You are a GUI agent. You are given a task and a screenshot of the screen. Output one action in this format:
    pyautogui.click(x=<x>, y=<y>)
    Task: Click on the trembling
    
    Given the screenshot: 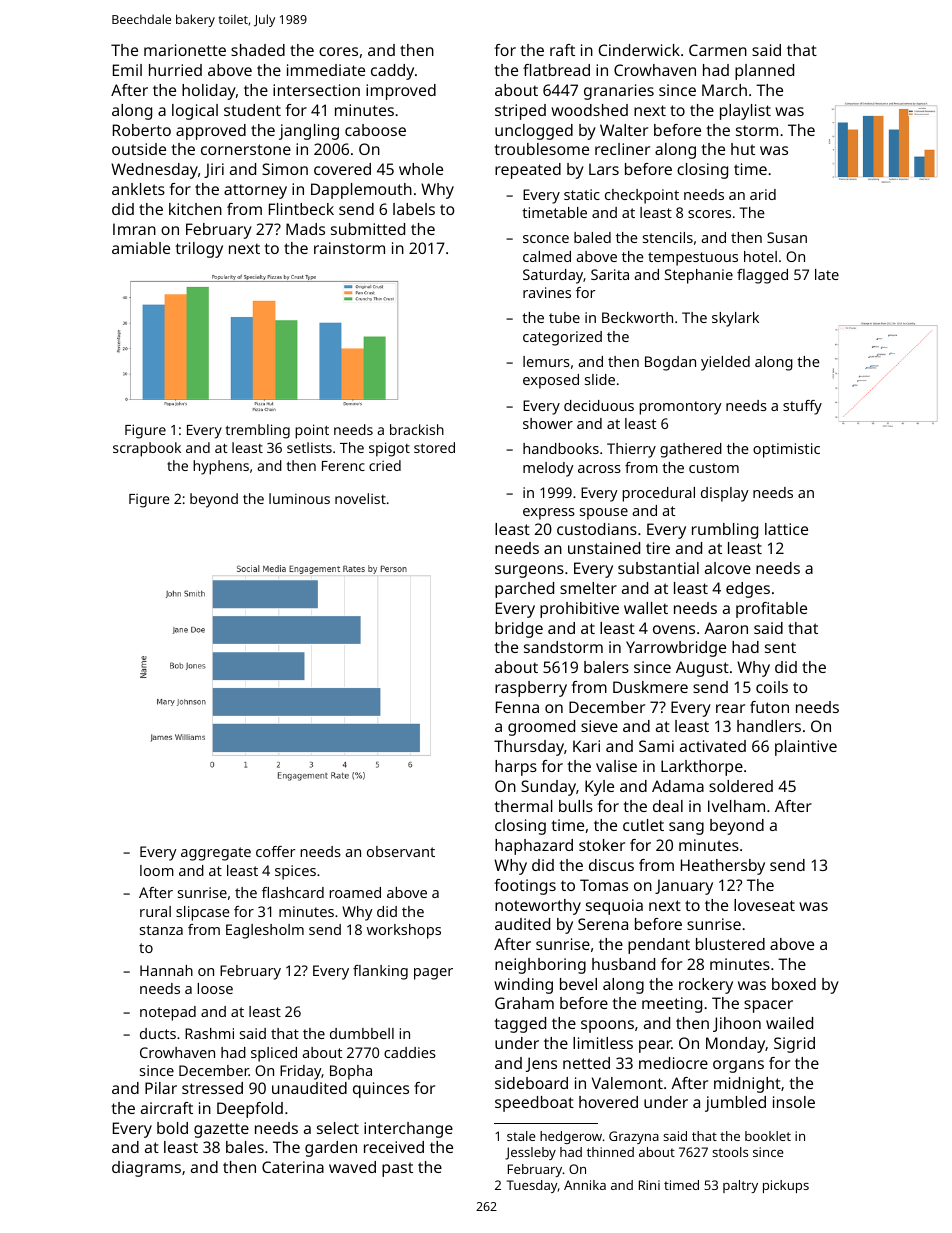 What is the action you would take?
    pyautogui.click(x=258, y=431)
